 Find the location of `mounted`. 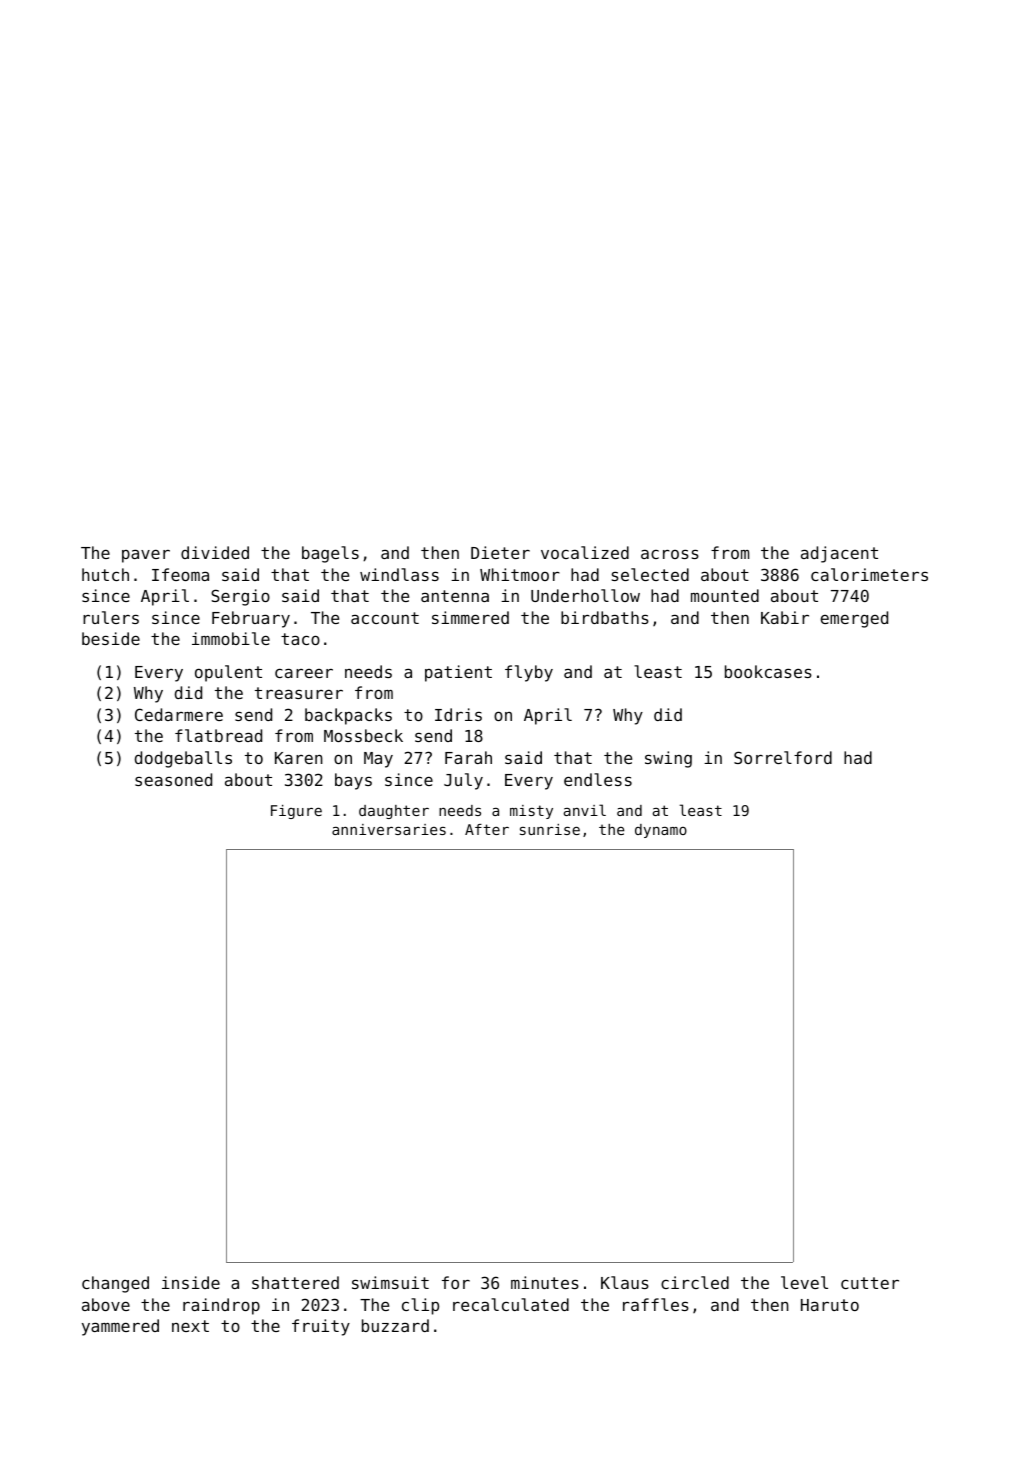

mounted is located at coordinates (725, 595).
